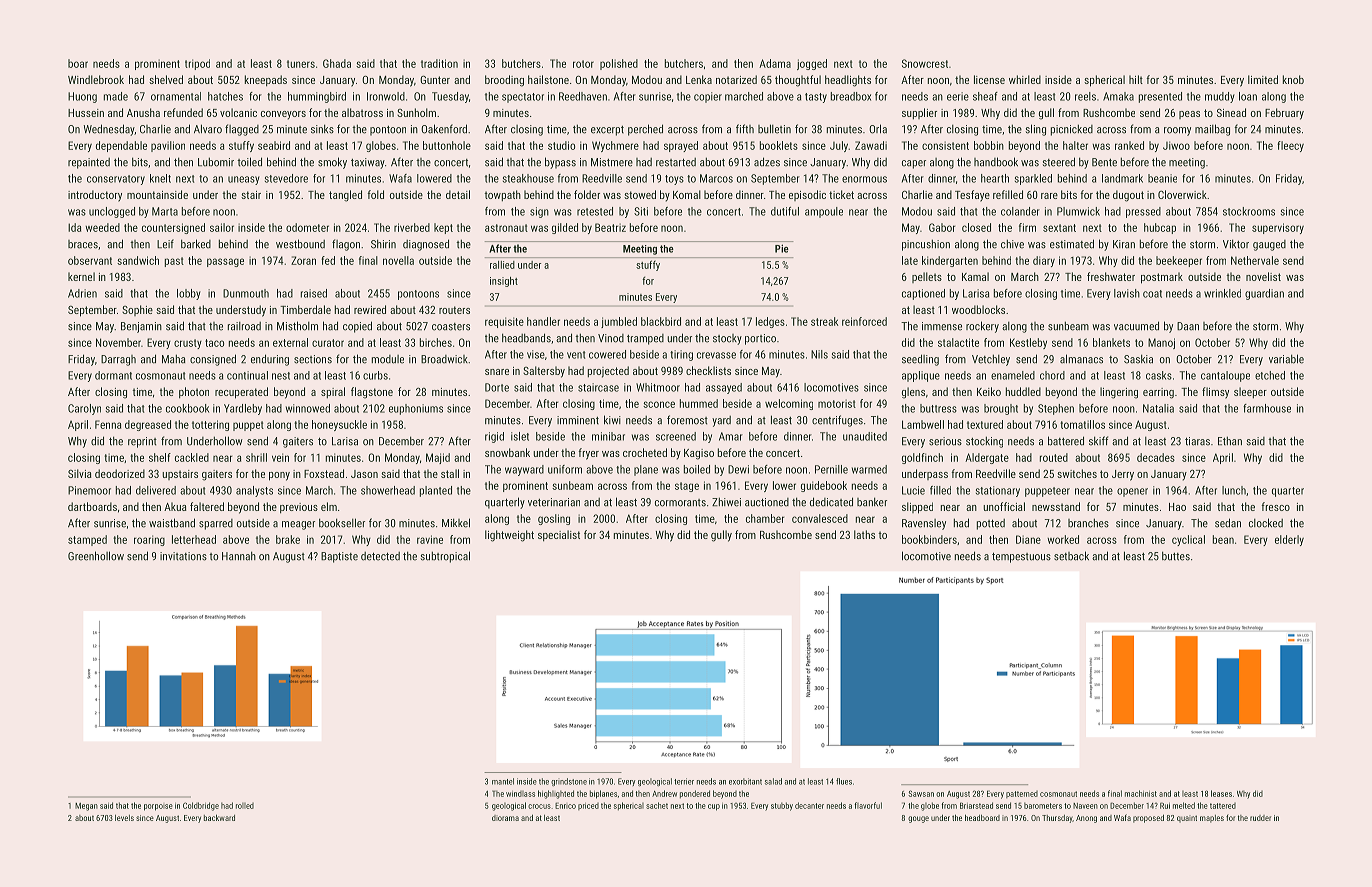 The image size is (1372, 887). I want to click on ranked, so click(1129, 145).
